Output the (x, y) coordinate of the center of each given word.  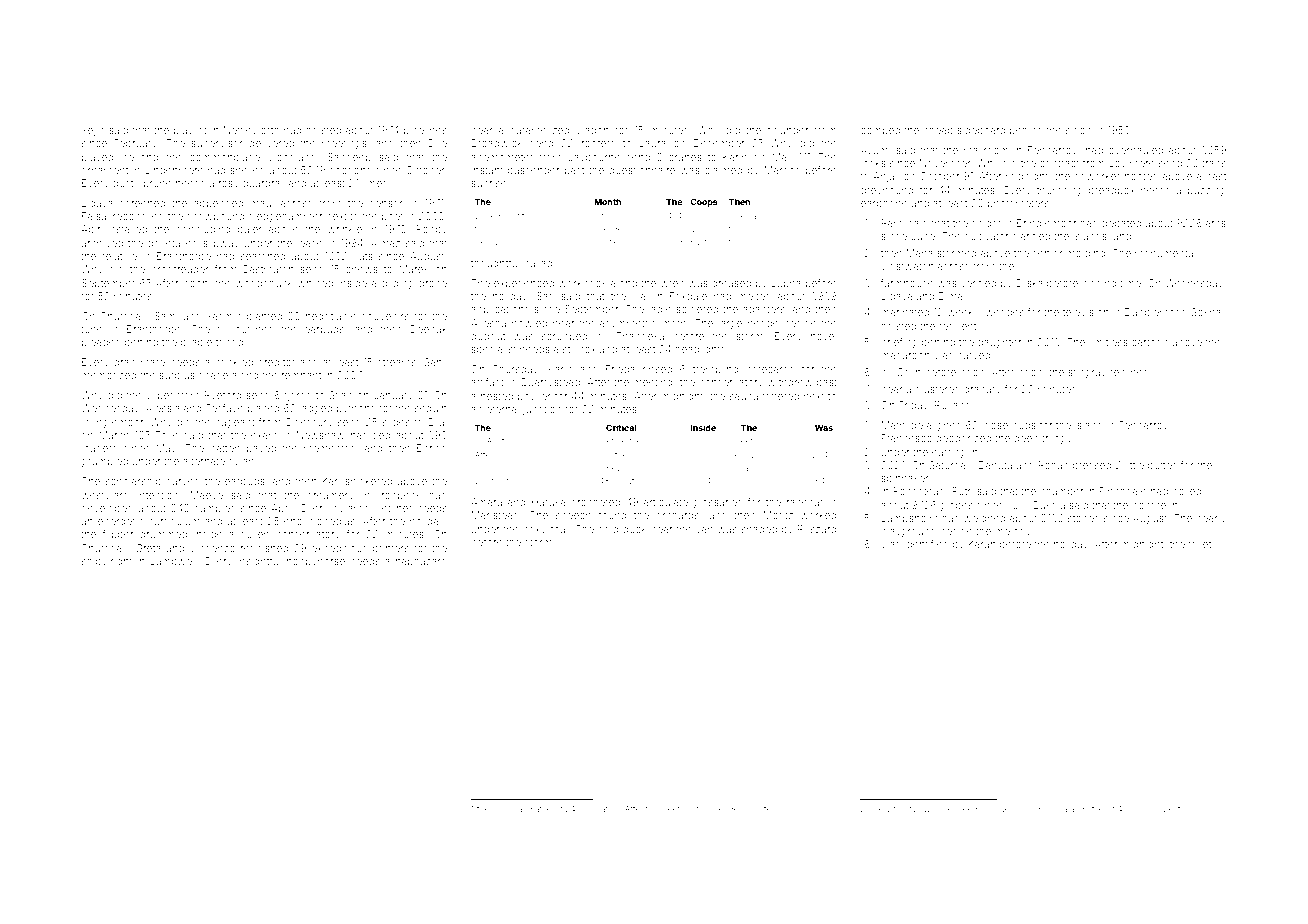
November (945, 163)
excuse (749, 455)
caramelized (539, 130)
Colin (908, 372)
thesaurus (496, 809)
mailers (1144, 809)
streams (397, 362)
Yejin (92, 131)
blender (726, 809)
